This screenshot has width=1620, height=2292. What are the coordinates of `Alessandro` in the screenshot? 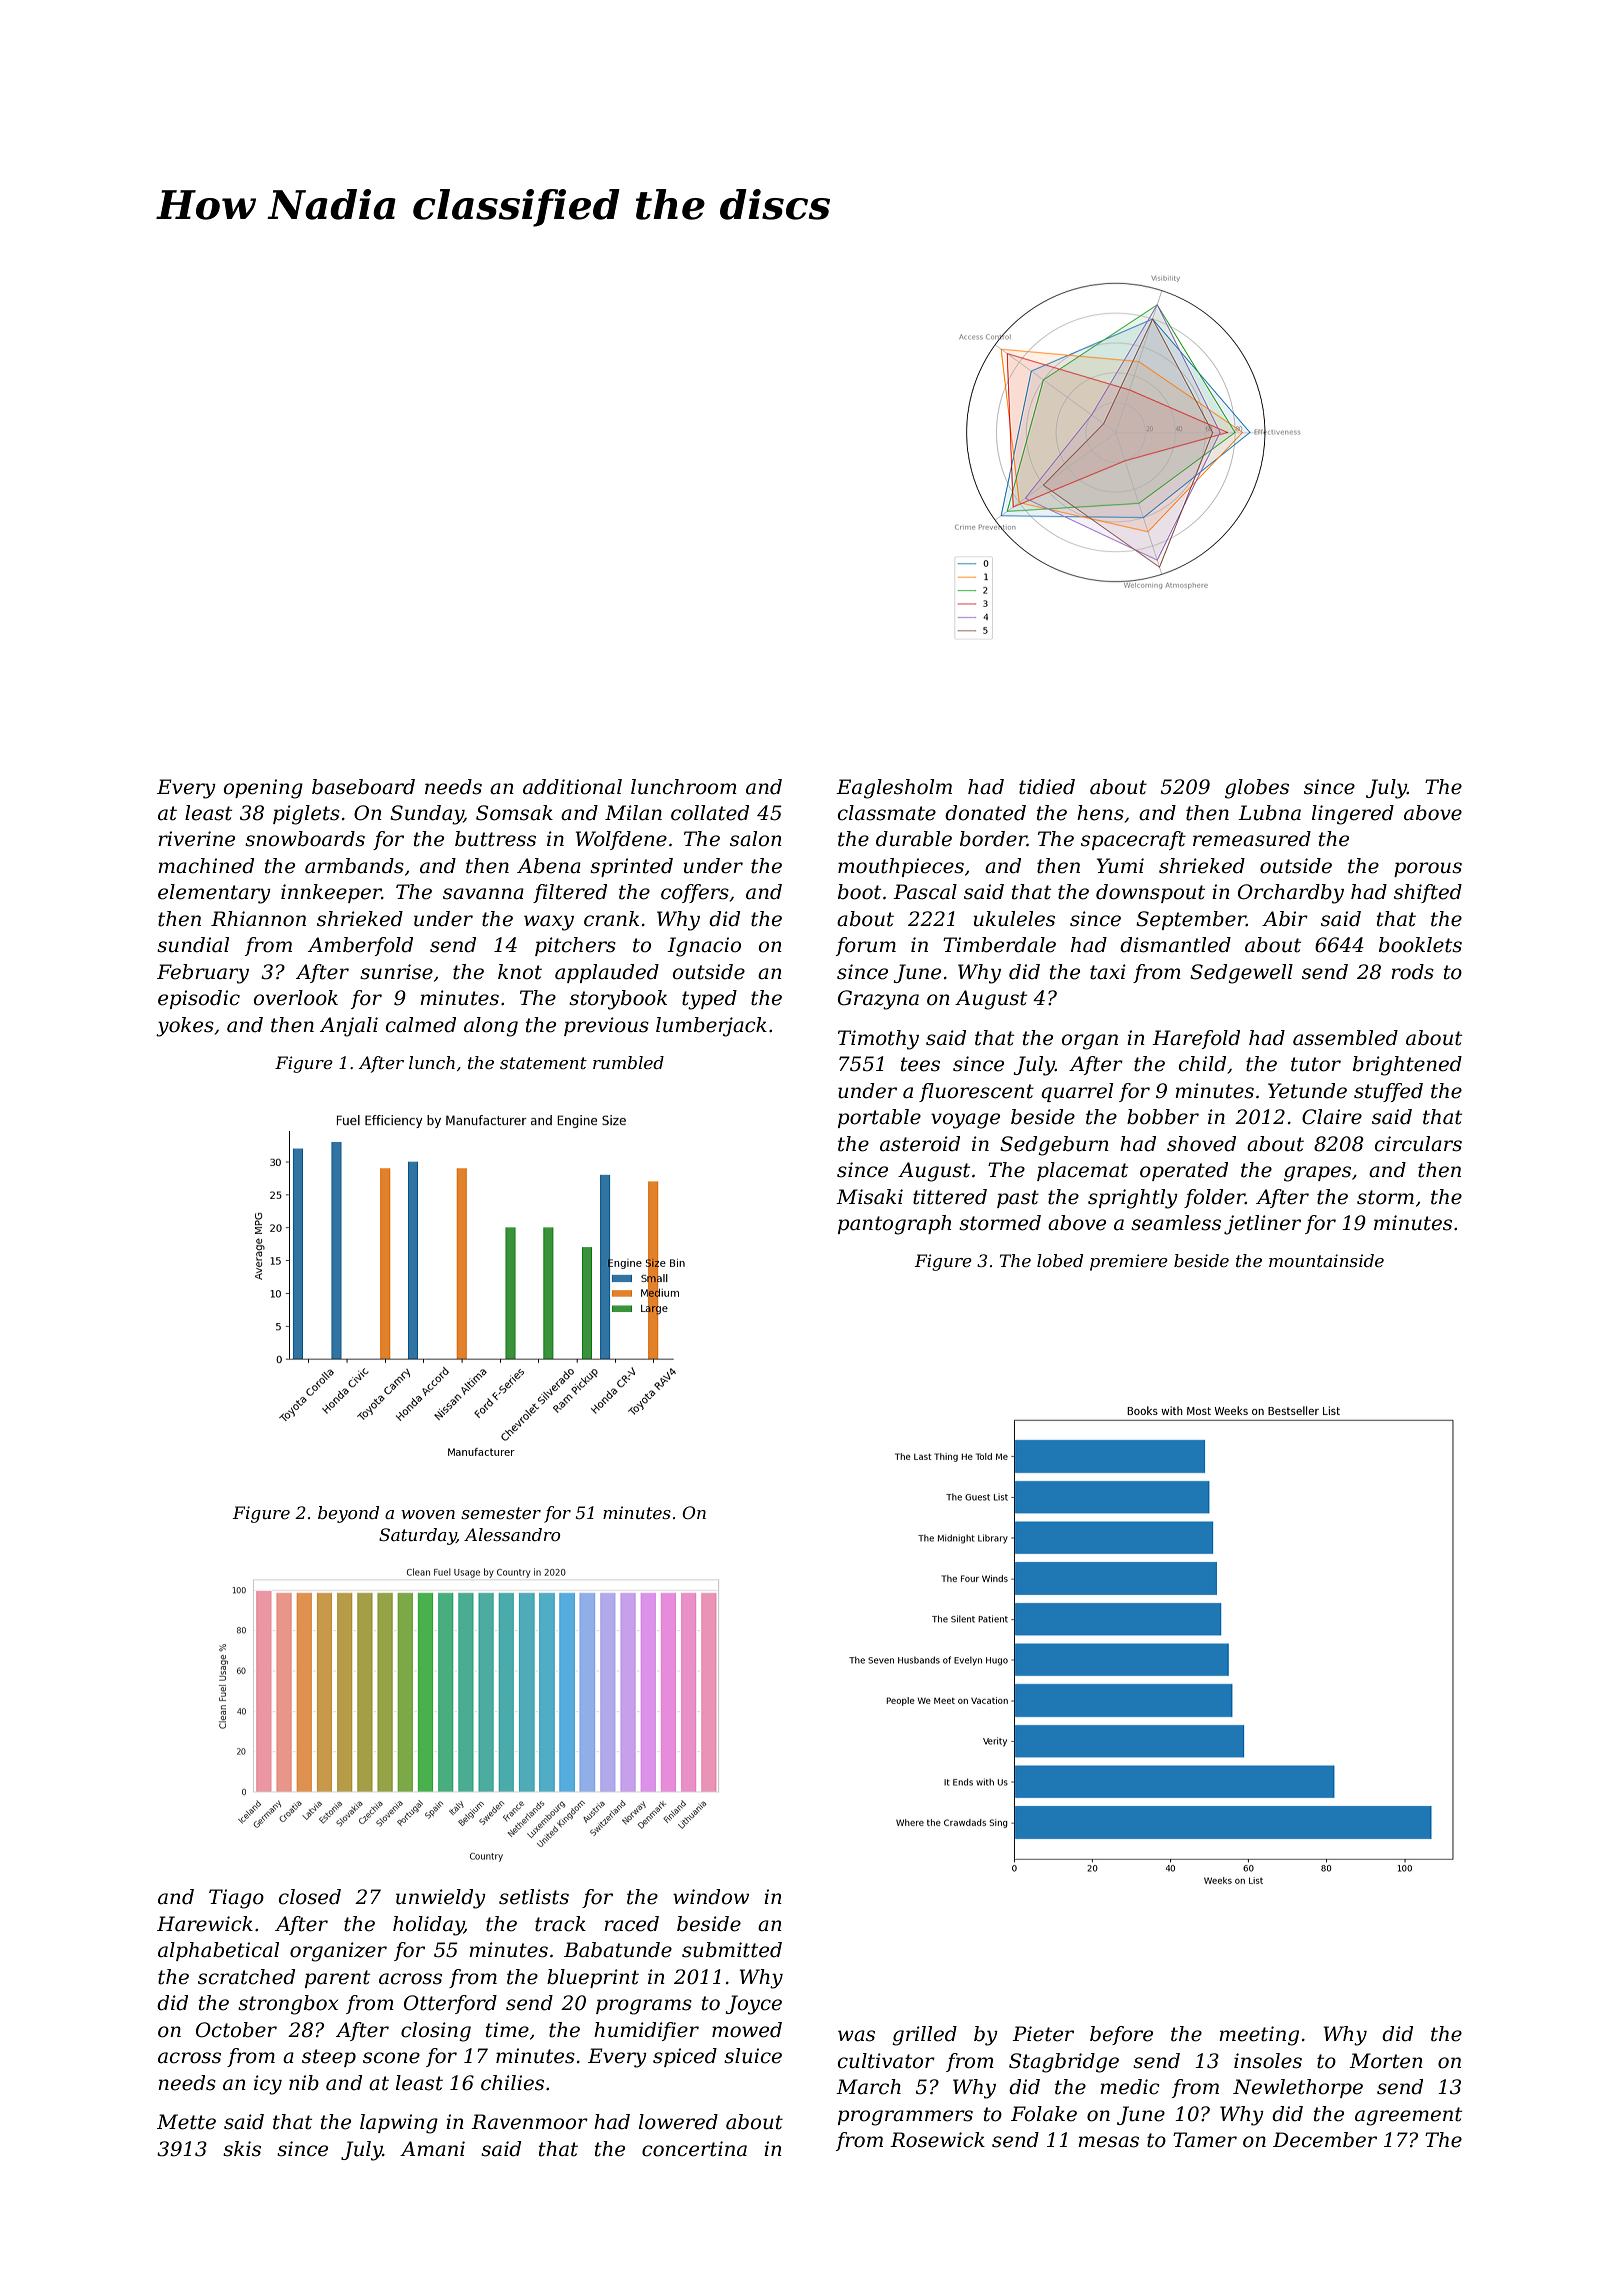 It's located at (512, 1534).
